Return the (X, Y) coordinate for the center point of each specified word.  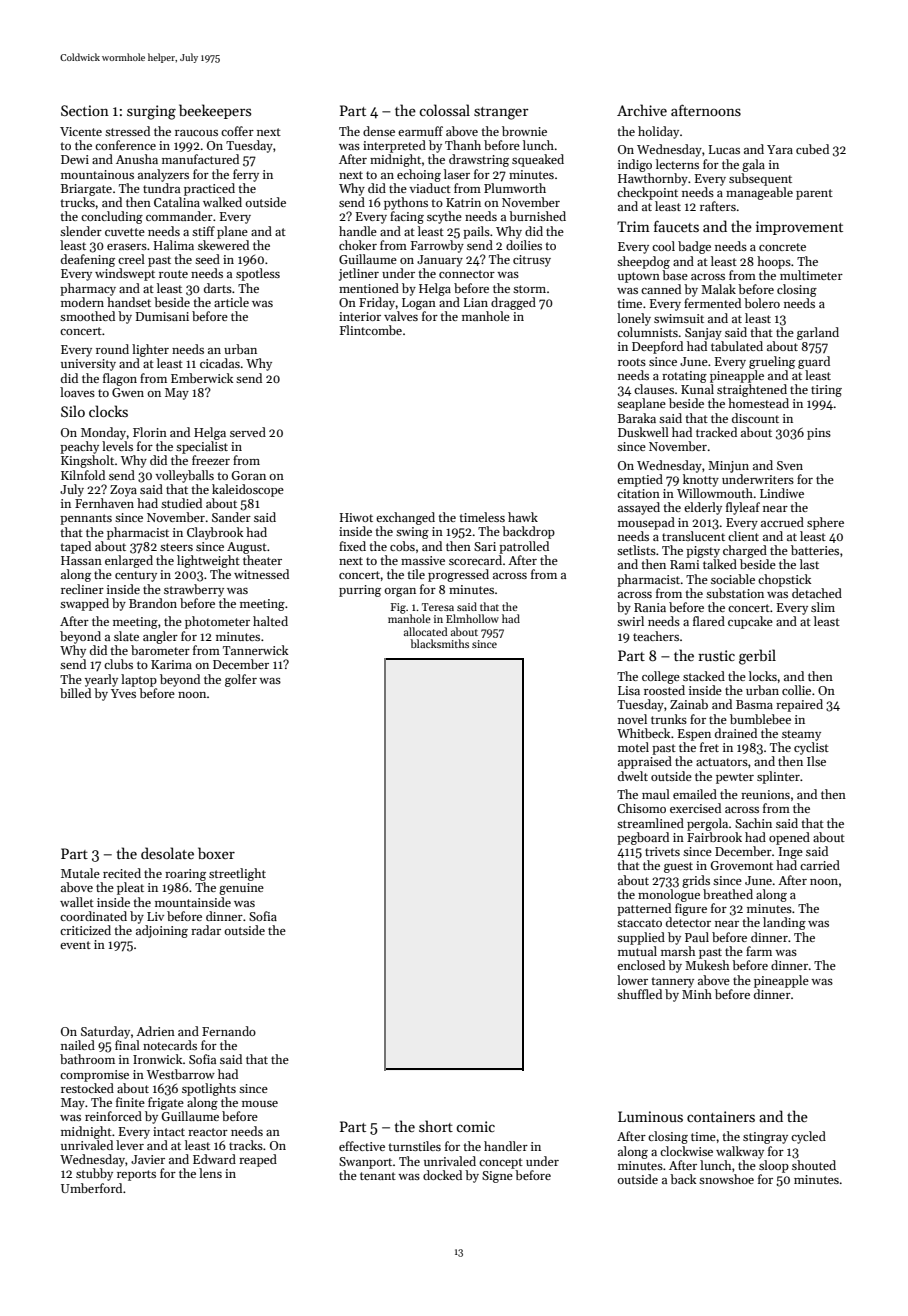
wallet (77, 902)
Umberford (91, 1188)
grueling (772, 362)
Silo (73, 411)
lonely (634, 319)
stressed (127, 131)
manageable (759, 193)
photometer (217, 622)
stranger (501, 113)
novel (632, 719)
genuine (241, 889)
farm (759, 951)
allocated (426, 631)
